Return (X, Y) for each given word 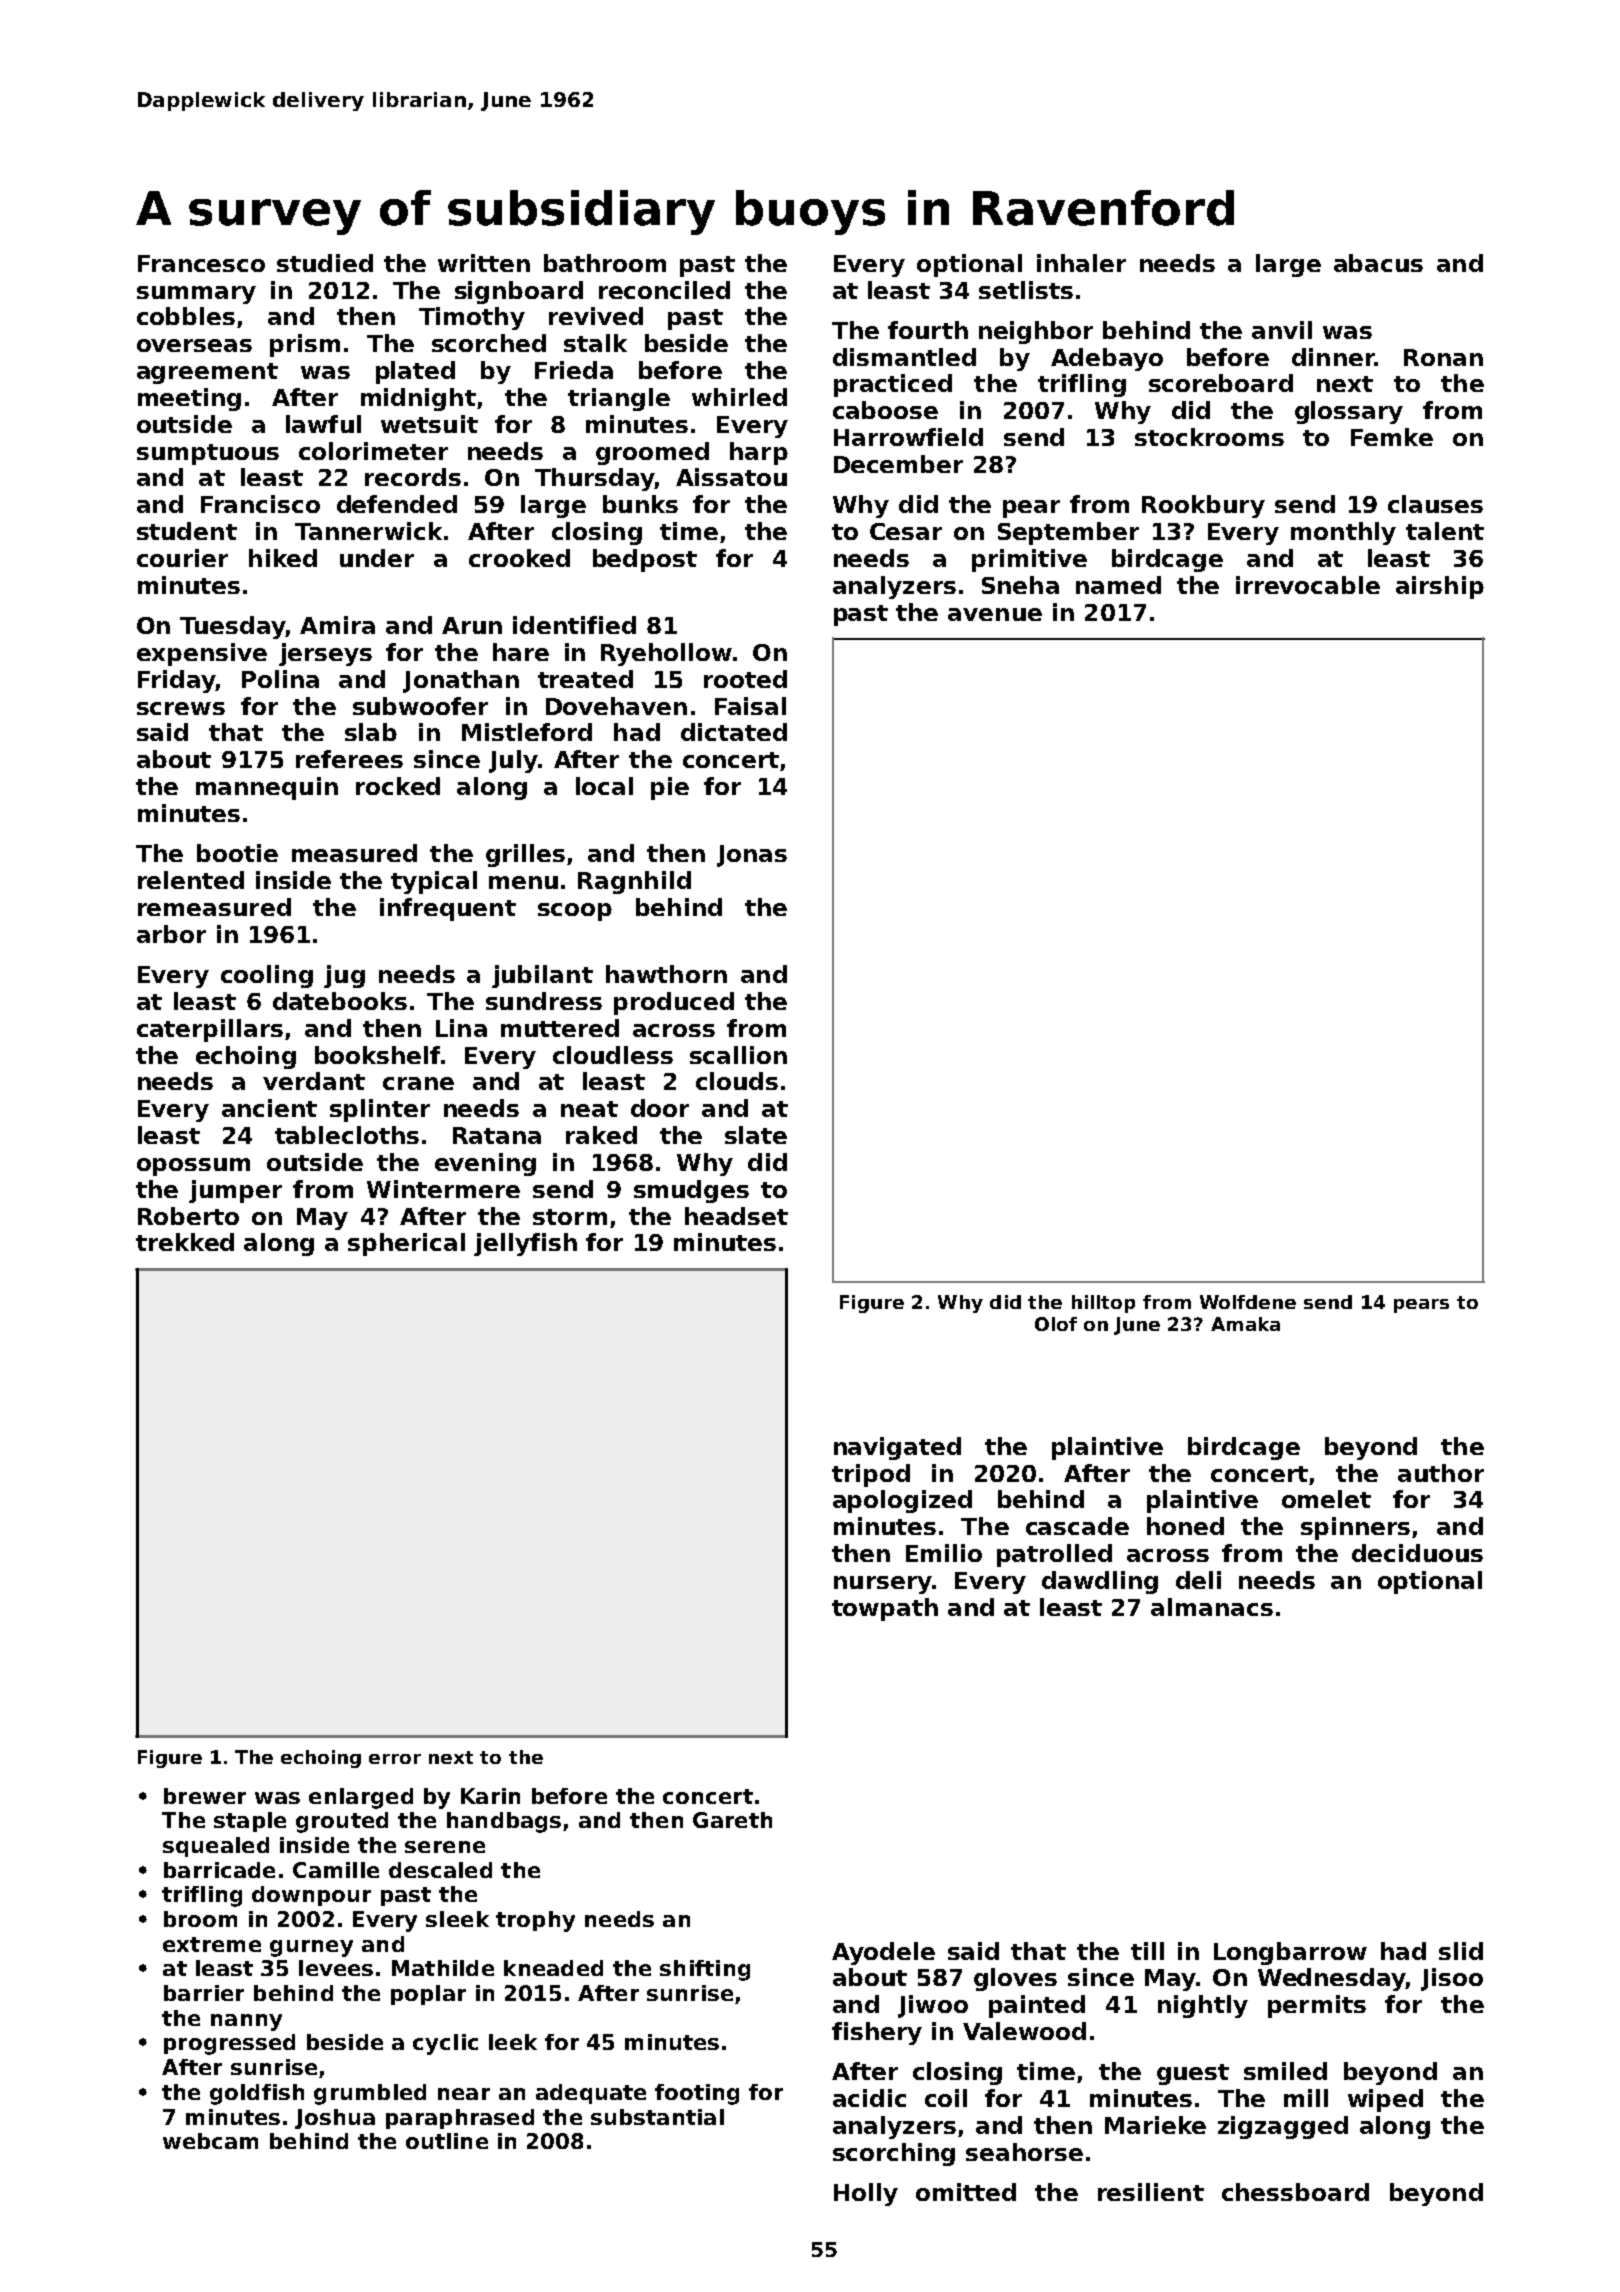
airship (1440, 587)
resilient (1151, 2192)
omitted (966, 2192)
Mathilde (443, 1968)
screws (181, 708)
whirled (739, 397)
